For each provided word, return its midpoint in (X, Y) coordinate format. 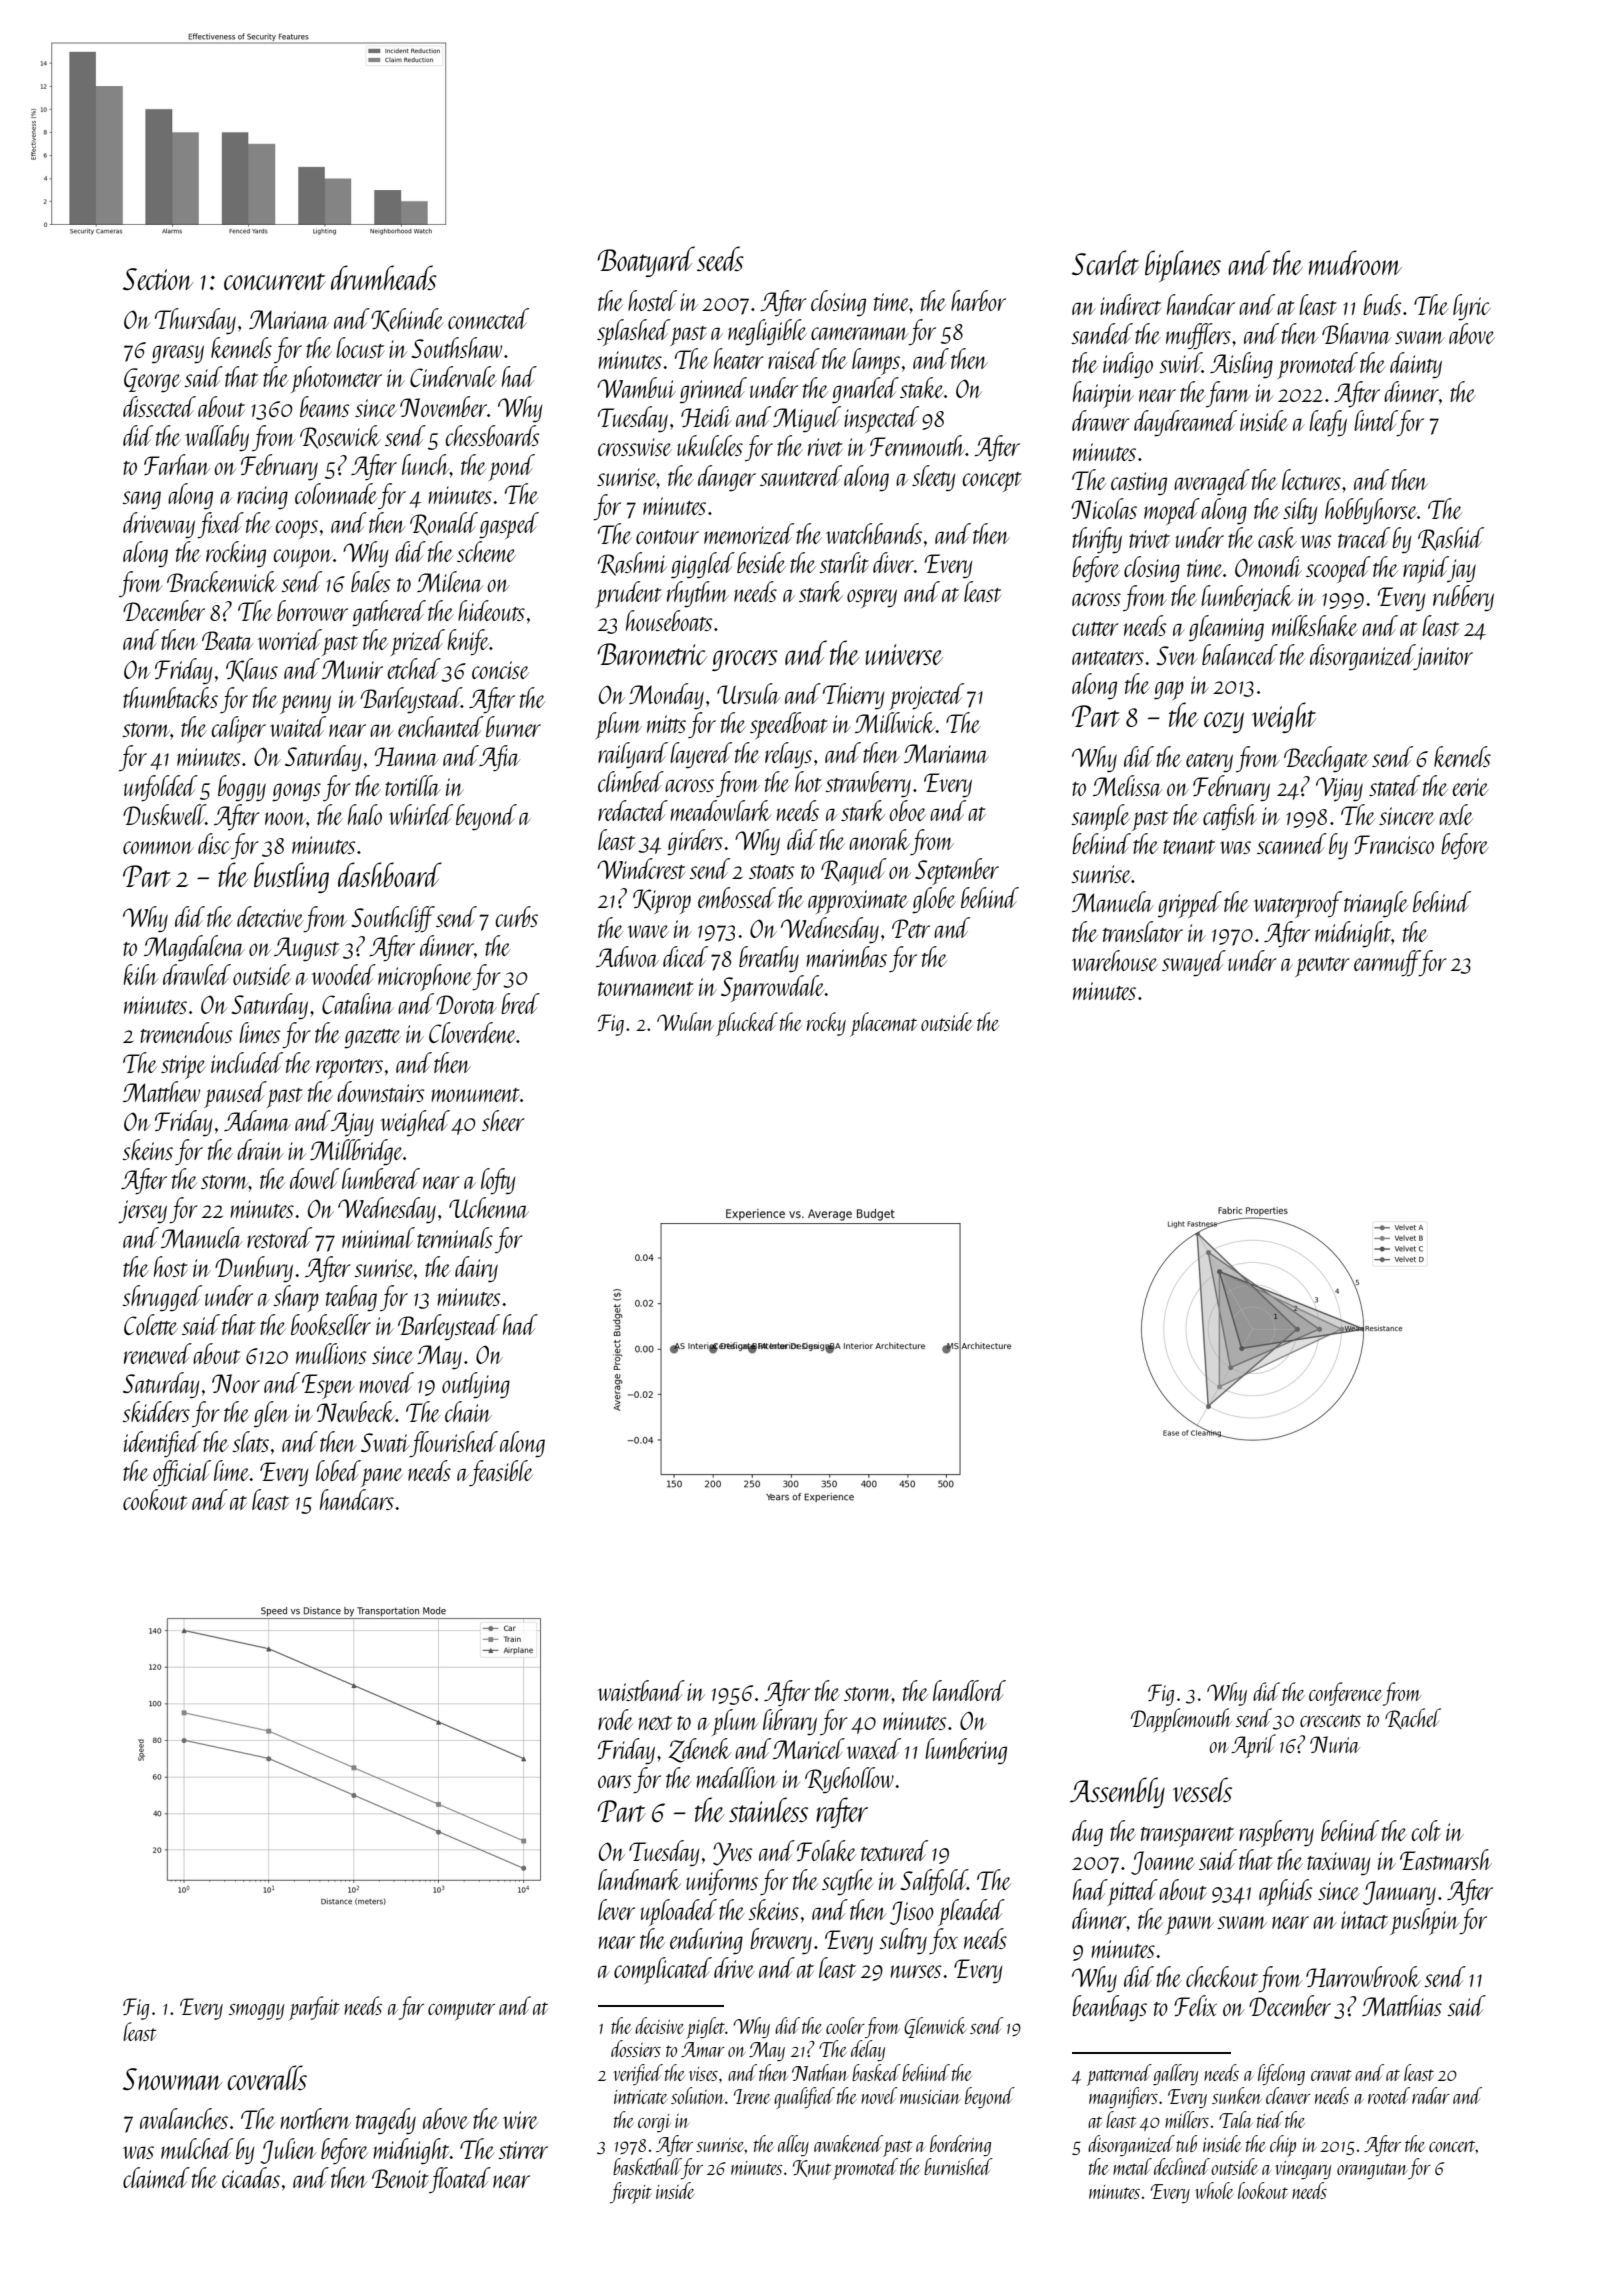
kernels (1462, 756)
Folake (826, 1850)
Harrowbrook (1363, 1976)
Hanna (406, 756)
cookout (155, 1499)
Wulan (685, 1021)
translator (1143, 931)
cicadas (251, 2177)
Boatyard (646, 261)
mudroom (1355, 262)
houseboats (669, 620)
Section (158, 279)
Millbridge (356, 1152)
